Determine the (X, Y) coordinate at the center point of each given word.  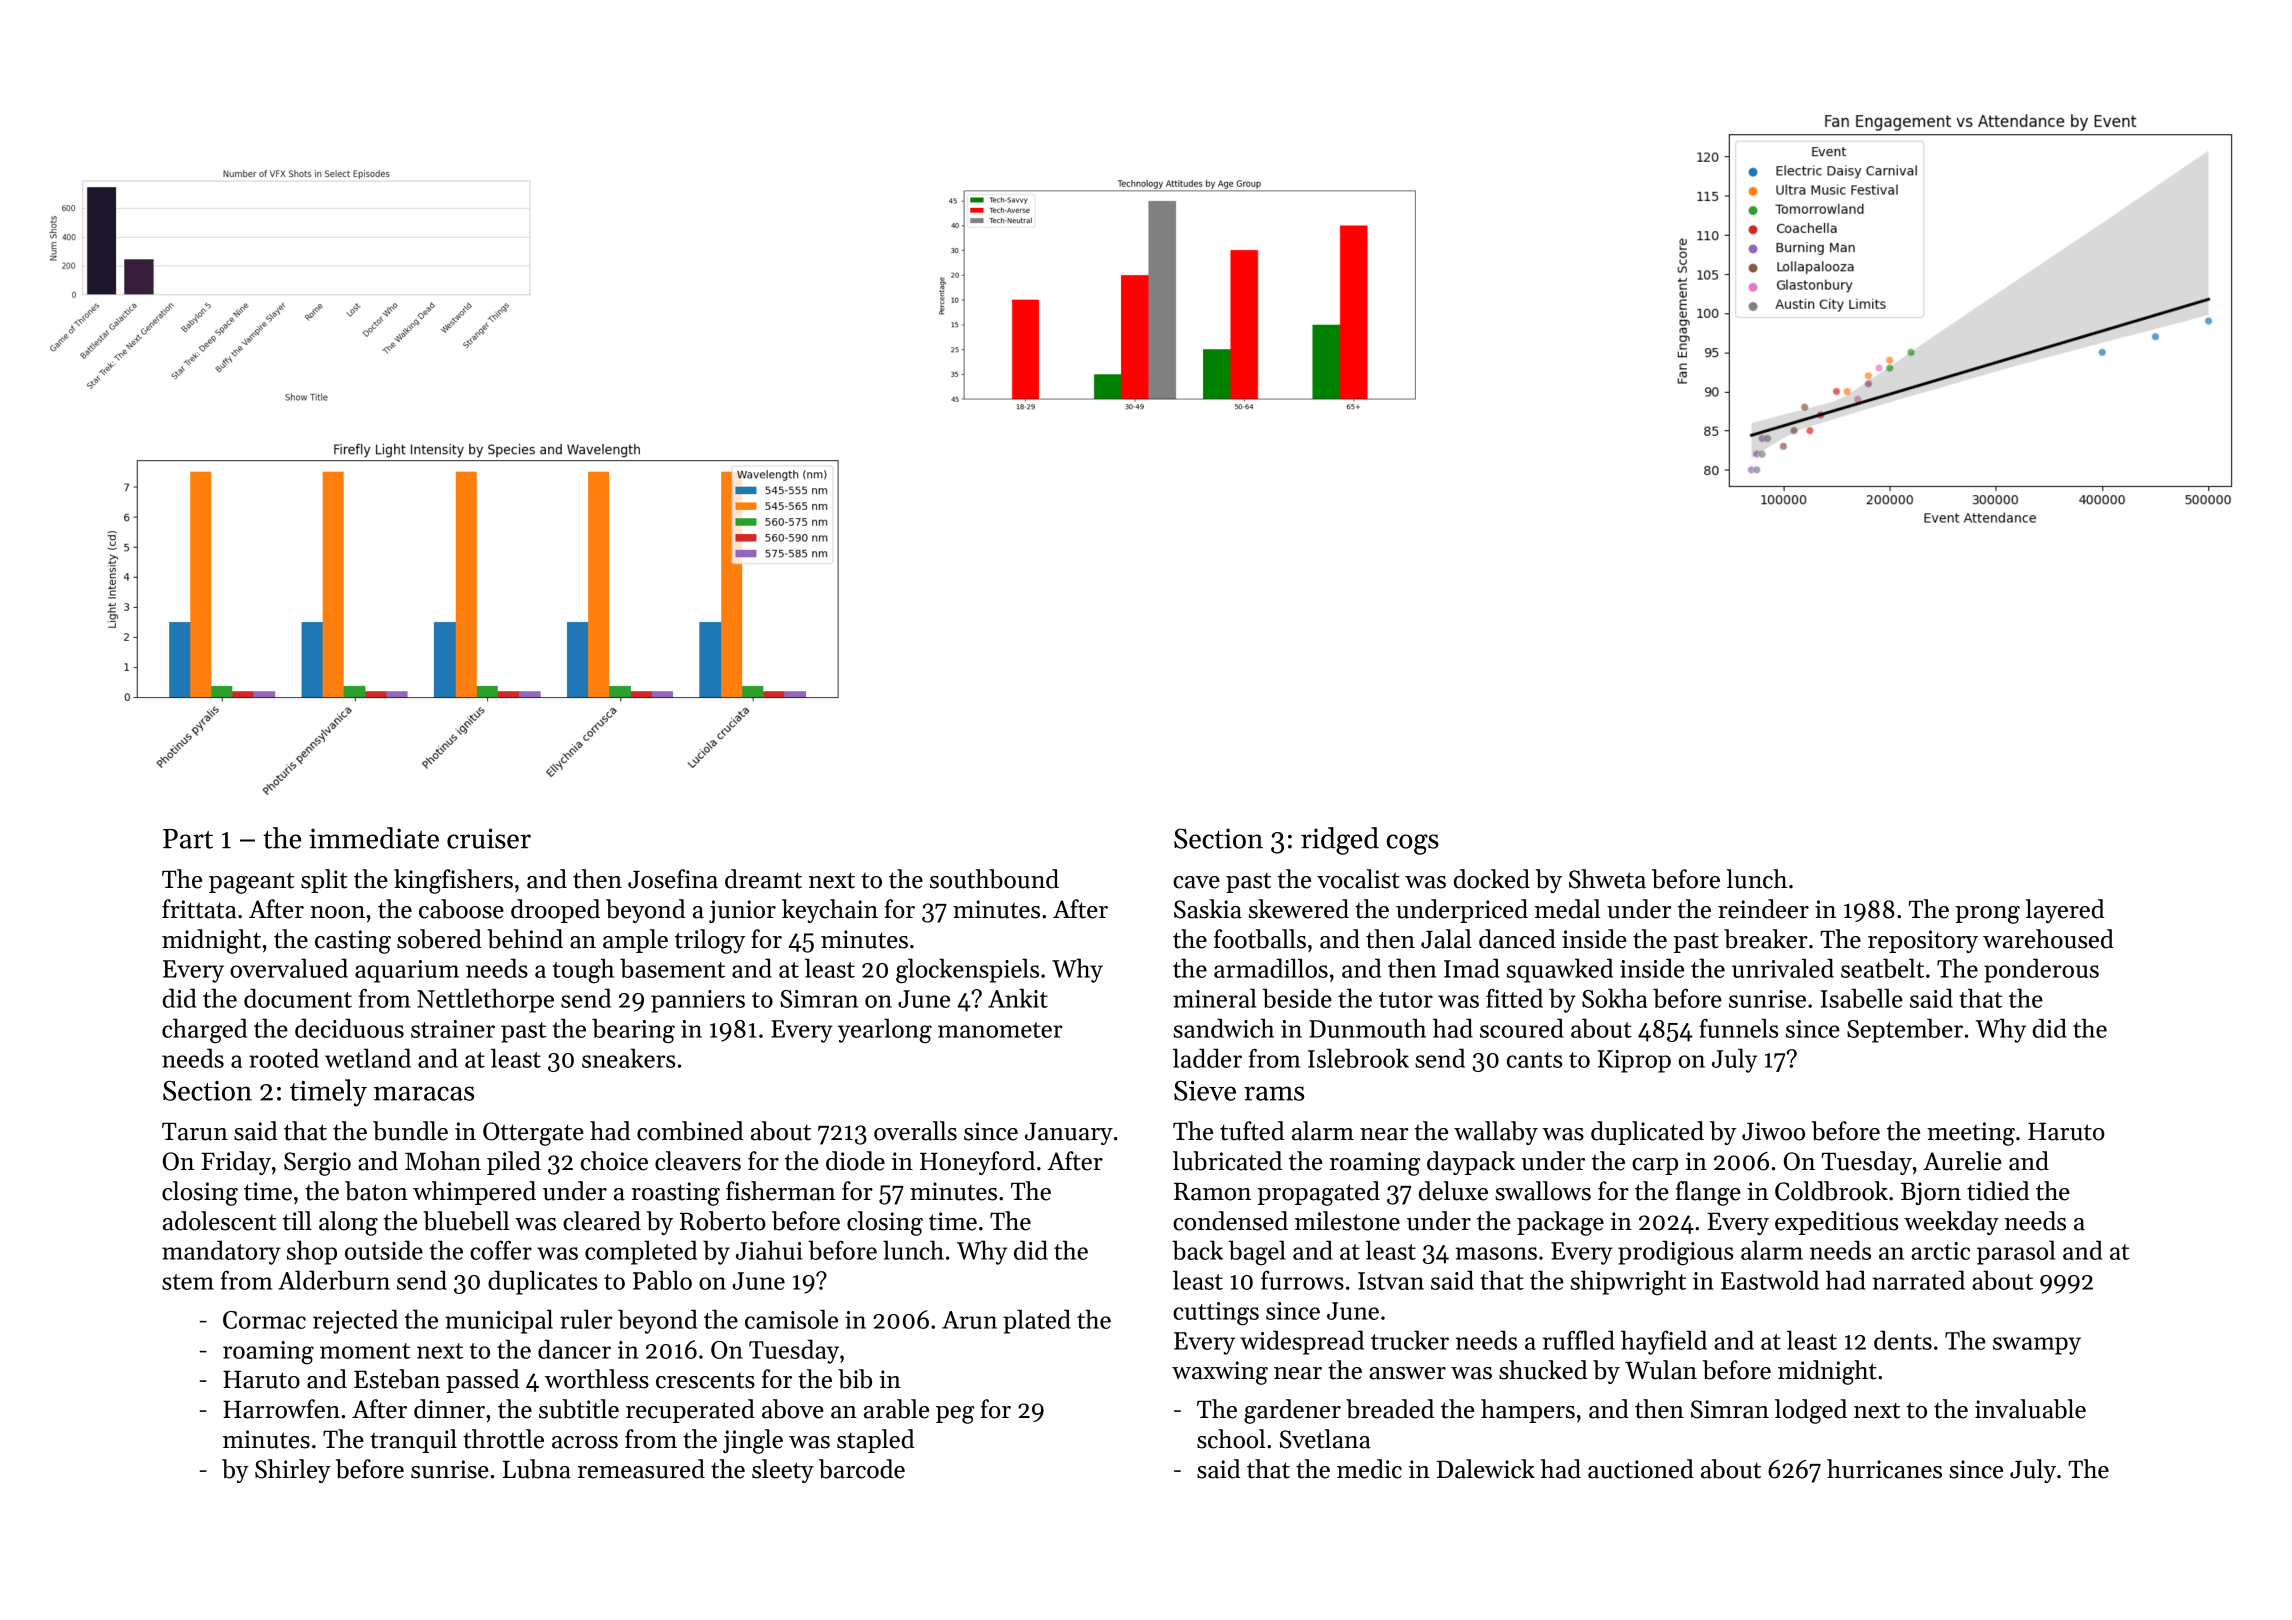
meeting (1971, 1134)
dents (1903, 1340)
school (1231, 1439)
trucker (1410, 1340)
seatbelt (1882, 968)
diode (855, 1161)
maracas (424, 1093)
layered (2065, 911)
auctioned (1641, 1469)
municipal (499, 1321)
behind (525, 939)
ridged (1340, 841)
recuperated (690, 1411)
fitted (1514, 998)
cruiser (489, 838)
